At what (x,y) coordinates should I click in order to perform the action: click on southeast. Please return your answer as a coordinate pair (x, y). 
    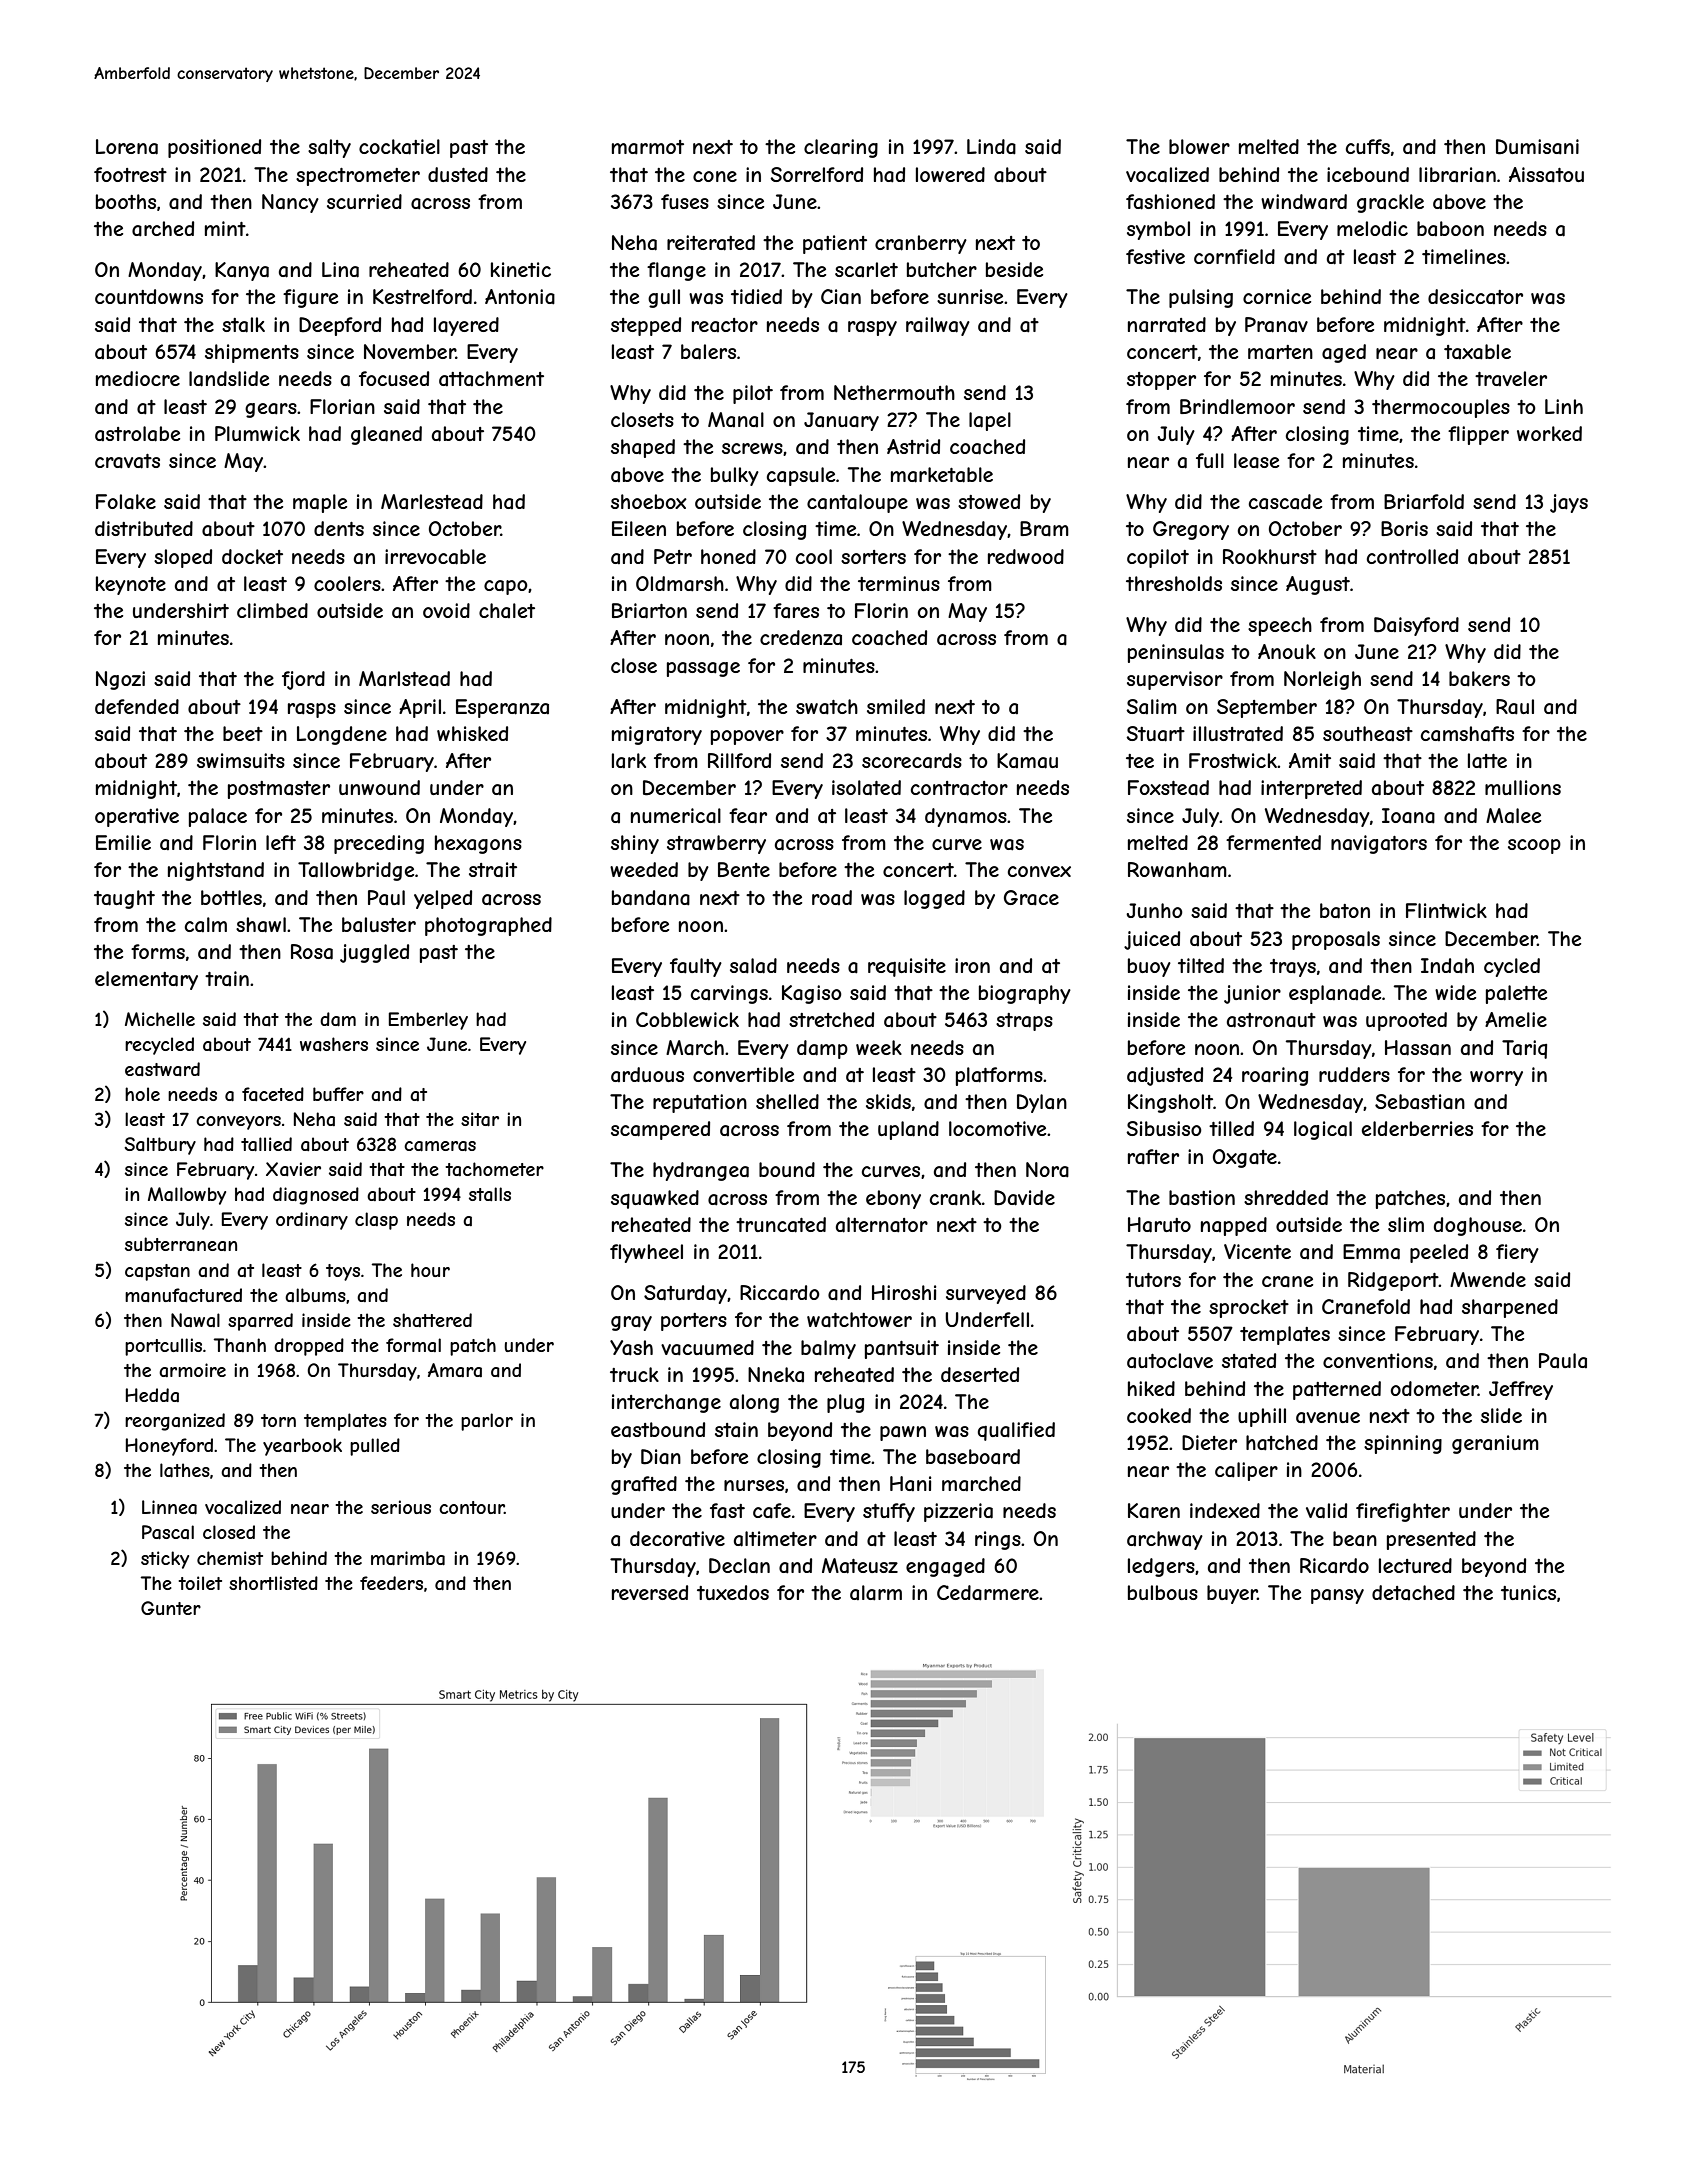
    Looking at the image, I should click on (1368, 733).
